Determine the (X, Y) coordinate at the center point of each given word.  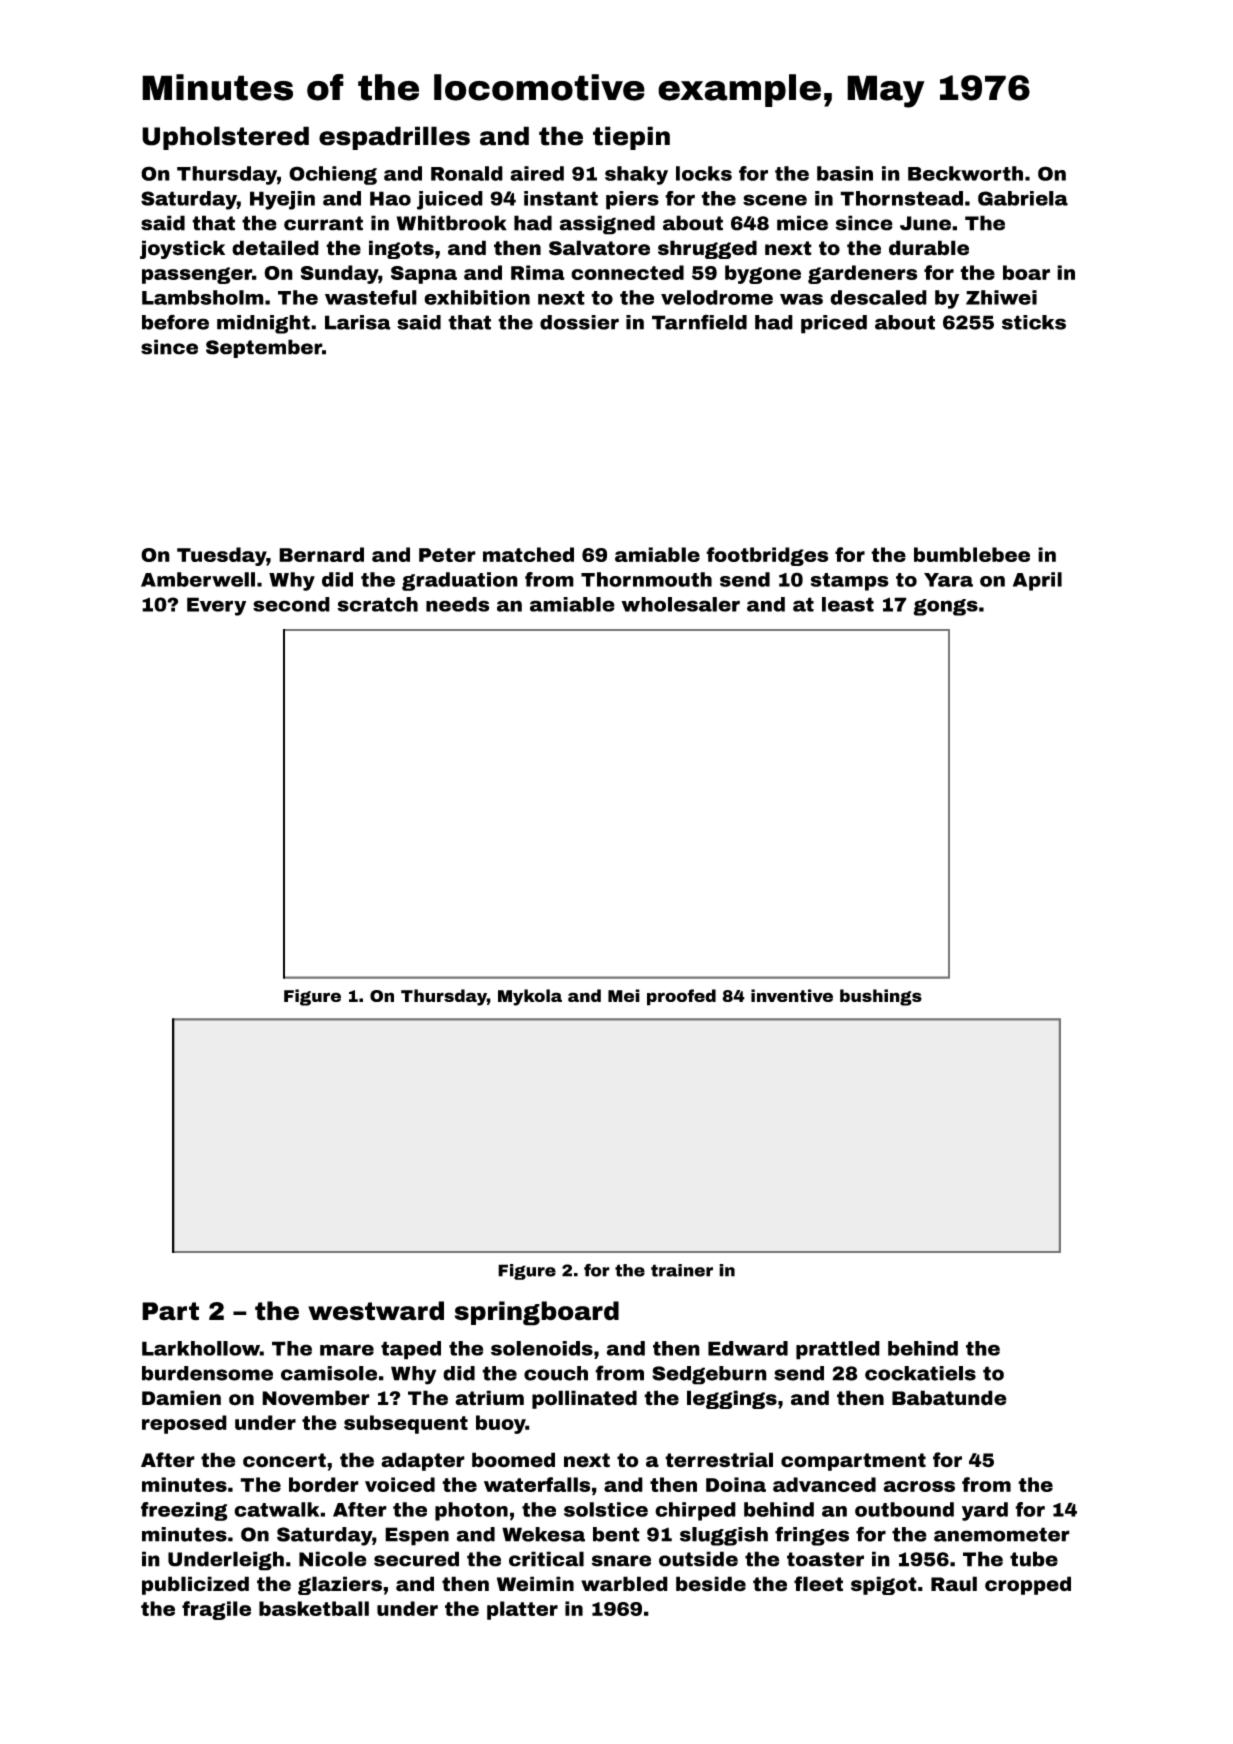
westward (376, 1311)
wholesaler (680, 604)
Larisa (358, 322)
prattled (838, 1350)
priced (834, 324)
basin (845, 173)
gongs (945, 607)
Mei (624, 995)
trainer (682, 1270)
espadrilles (394, 138)
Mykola (530, 997)
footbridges (767, 556)
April (1037, 581)
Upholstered (225, 138)
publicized (195, 1585)
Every (216, 606)
